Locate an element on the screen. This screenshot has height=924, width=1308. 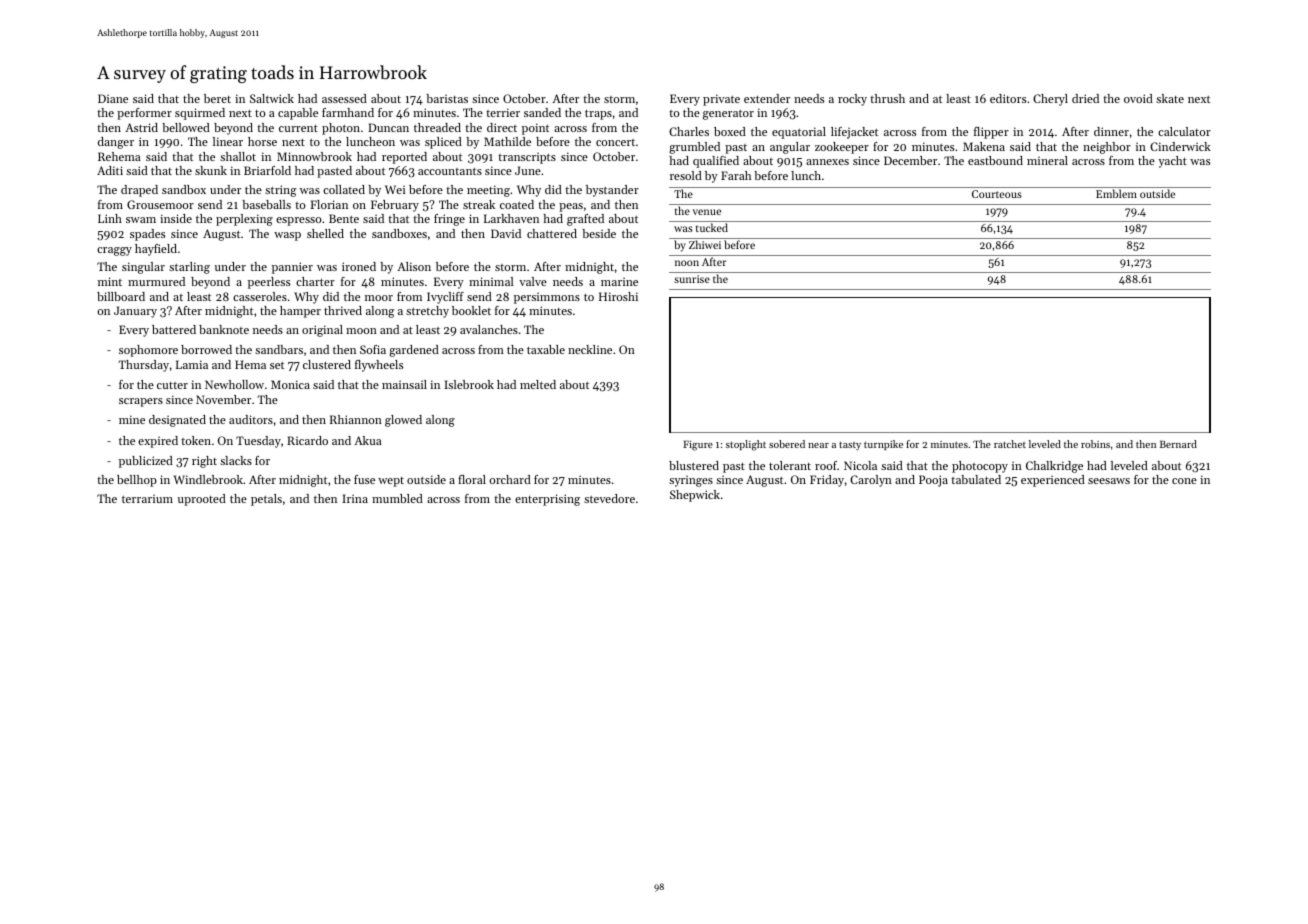
terrarium is located at coordinates (147, 498).
